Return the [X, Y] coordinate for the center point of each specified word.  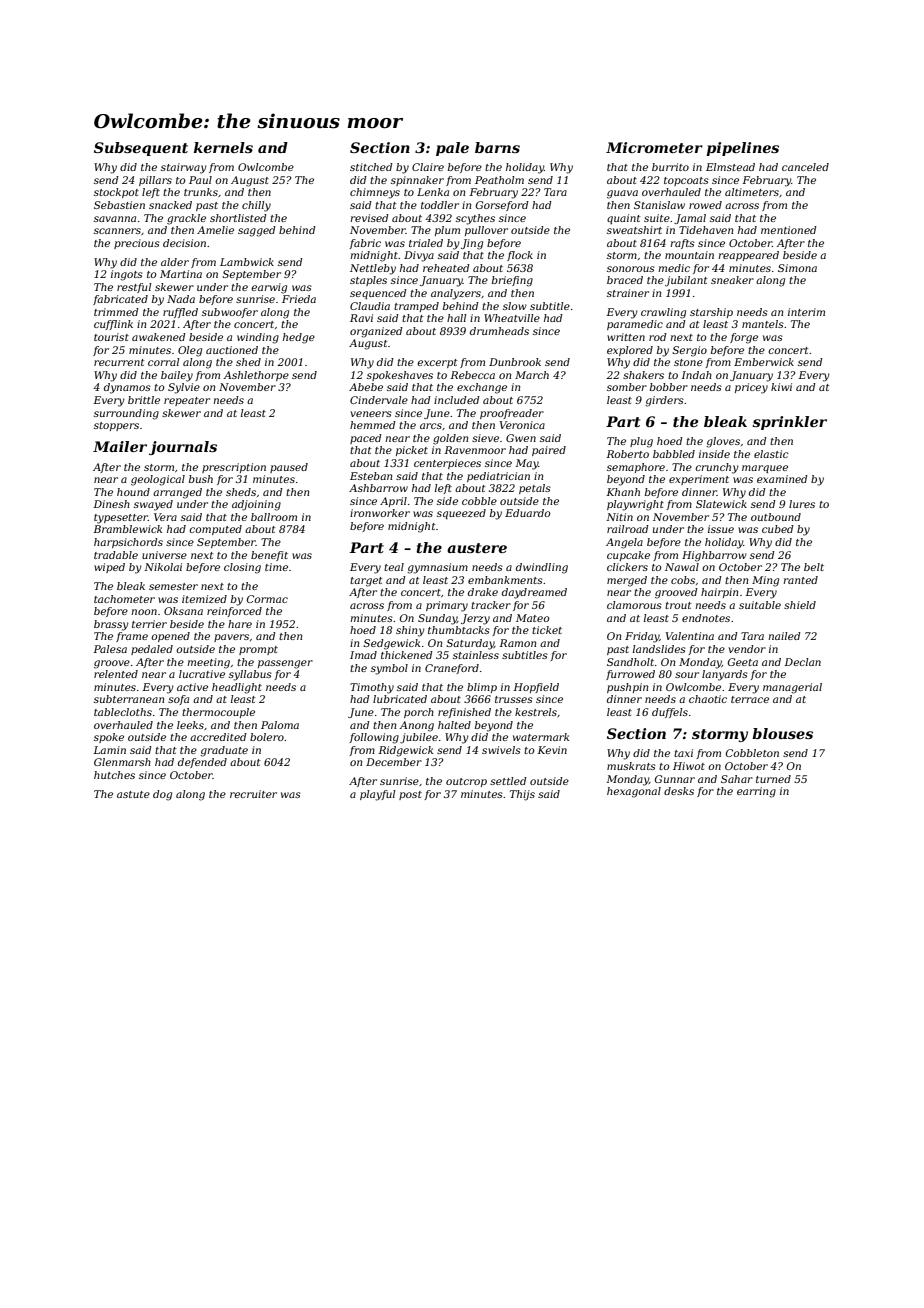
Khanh [623, 492]
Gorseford [502, 206]
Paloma [280, 725]
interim [806, 312]
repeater [187, 401]
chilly [256, 206]
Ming [765, 581]
